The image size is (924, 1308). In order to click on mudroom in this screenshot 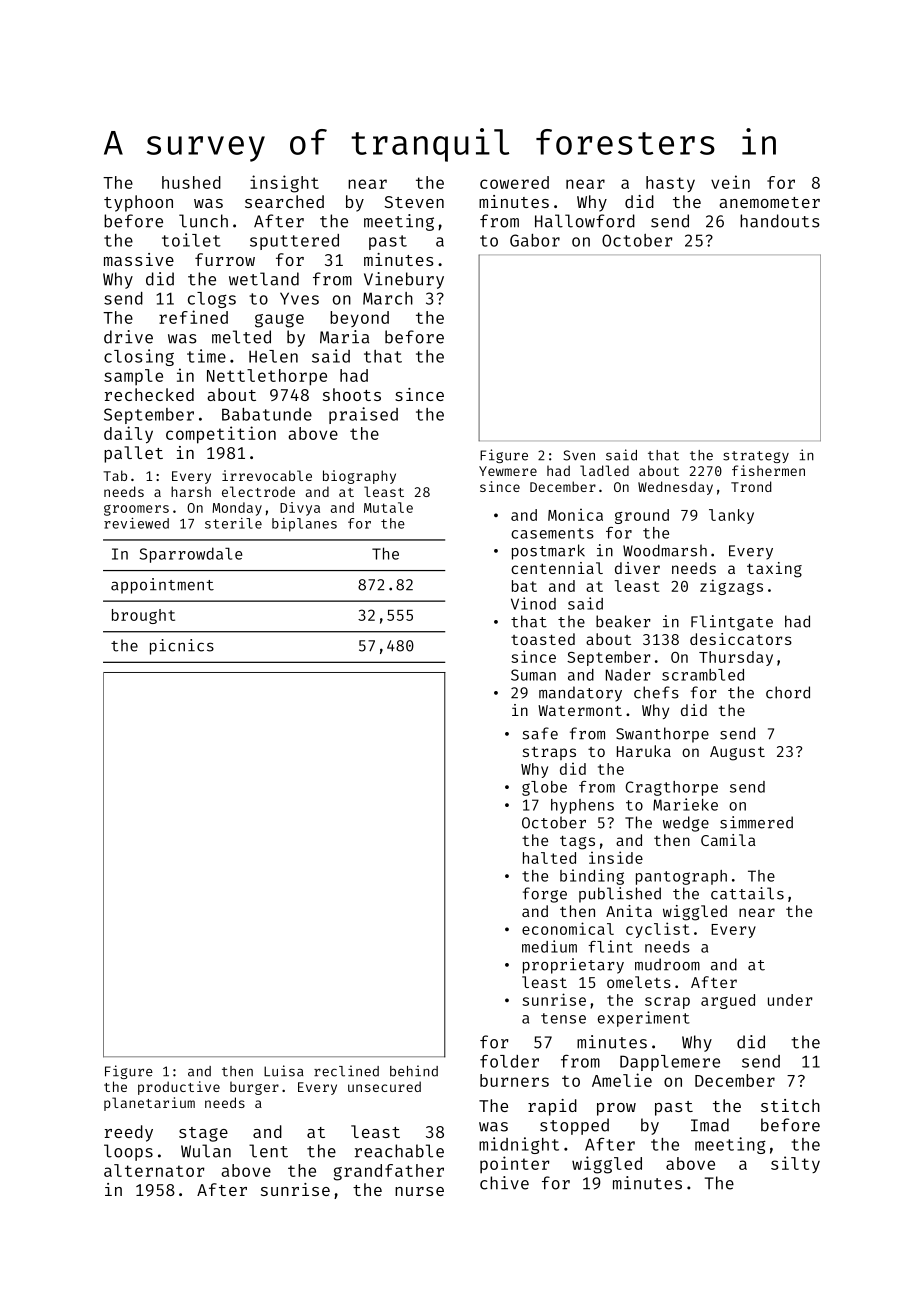, I will do `click(667, 964)`.
